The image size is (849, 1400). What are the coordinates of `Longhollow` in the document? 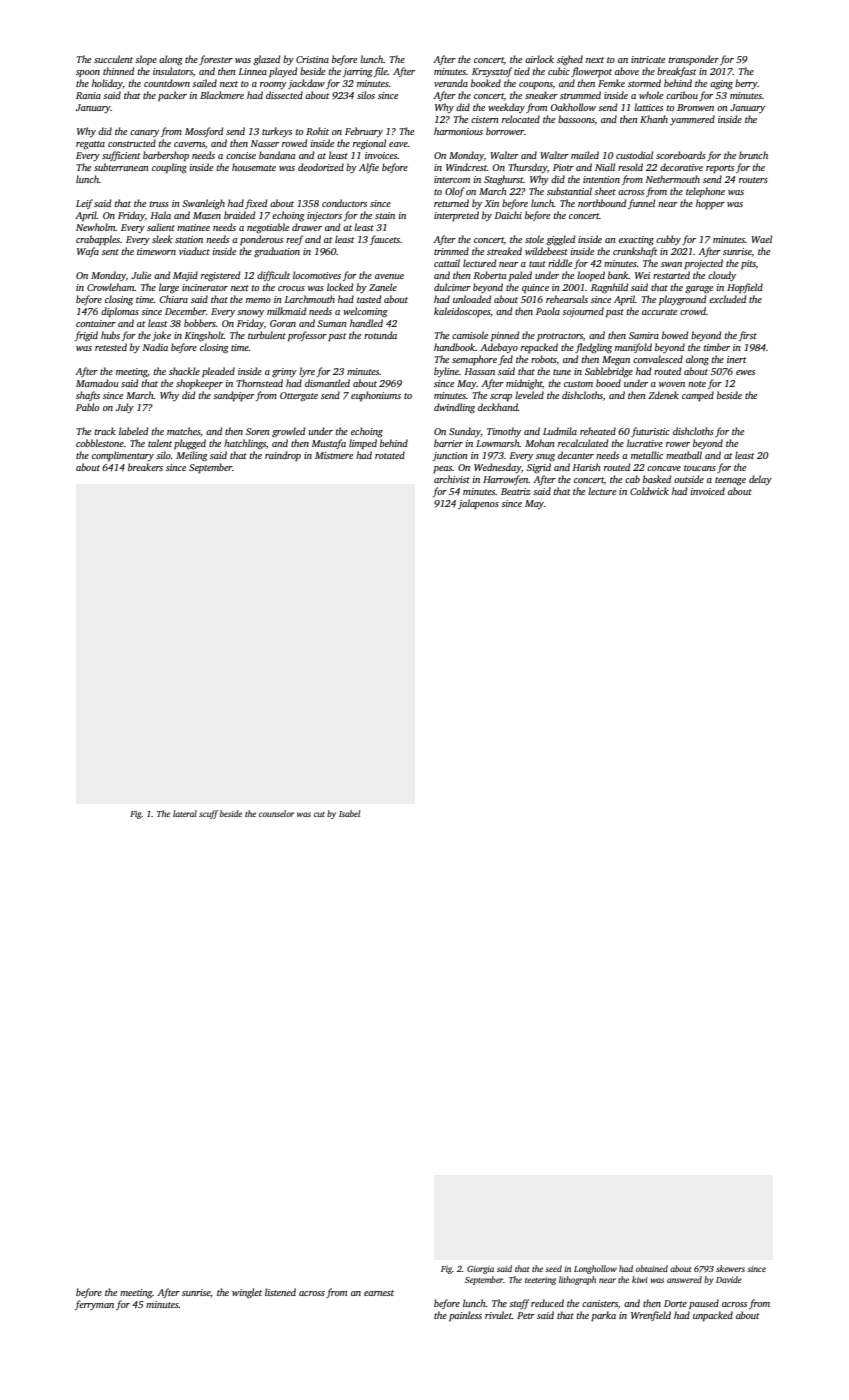 It's located at (595, 1269).
